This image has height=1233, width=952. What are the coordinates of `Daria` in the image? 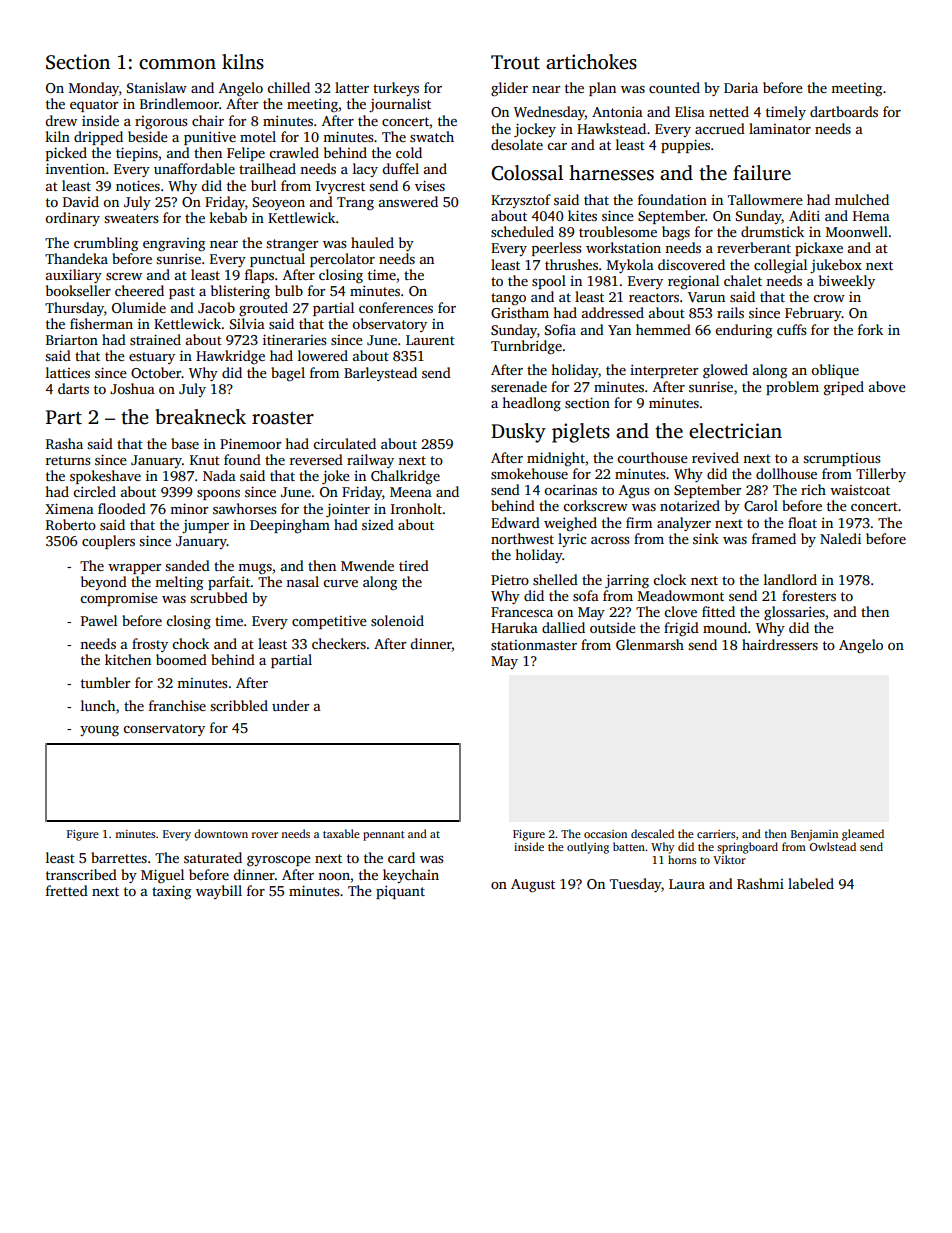 It's located at (741, 88).
